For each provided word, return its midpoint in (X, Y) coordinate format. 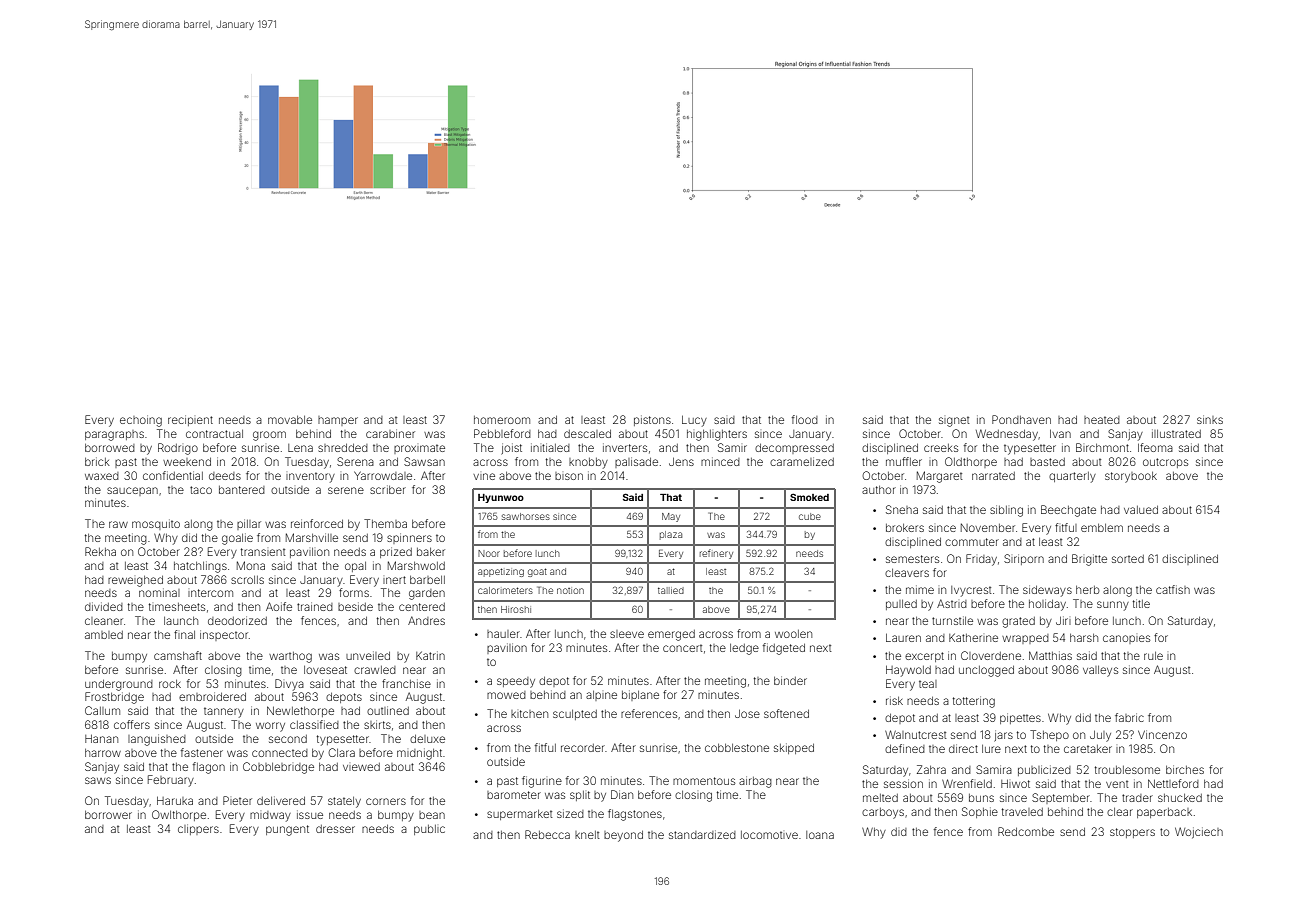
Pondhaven (1021, 419)
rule (1153, 656)
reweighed (135, 581)
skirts (377, 724)
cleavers (907, 573)
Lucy (694, 421)
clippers (198, 829)
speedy (516, 682)
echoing (141, 421)
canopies (1126, 639)
